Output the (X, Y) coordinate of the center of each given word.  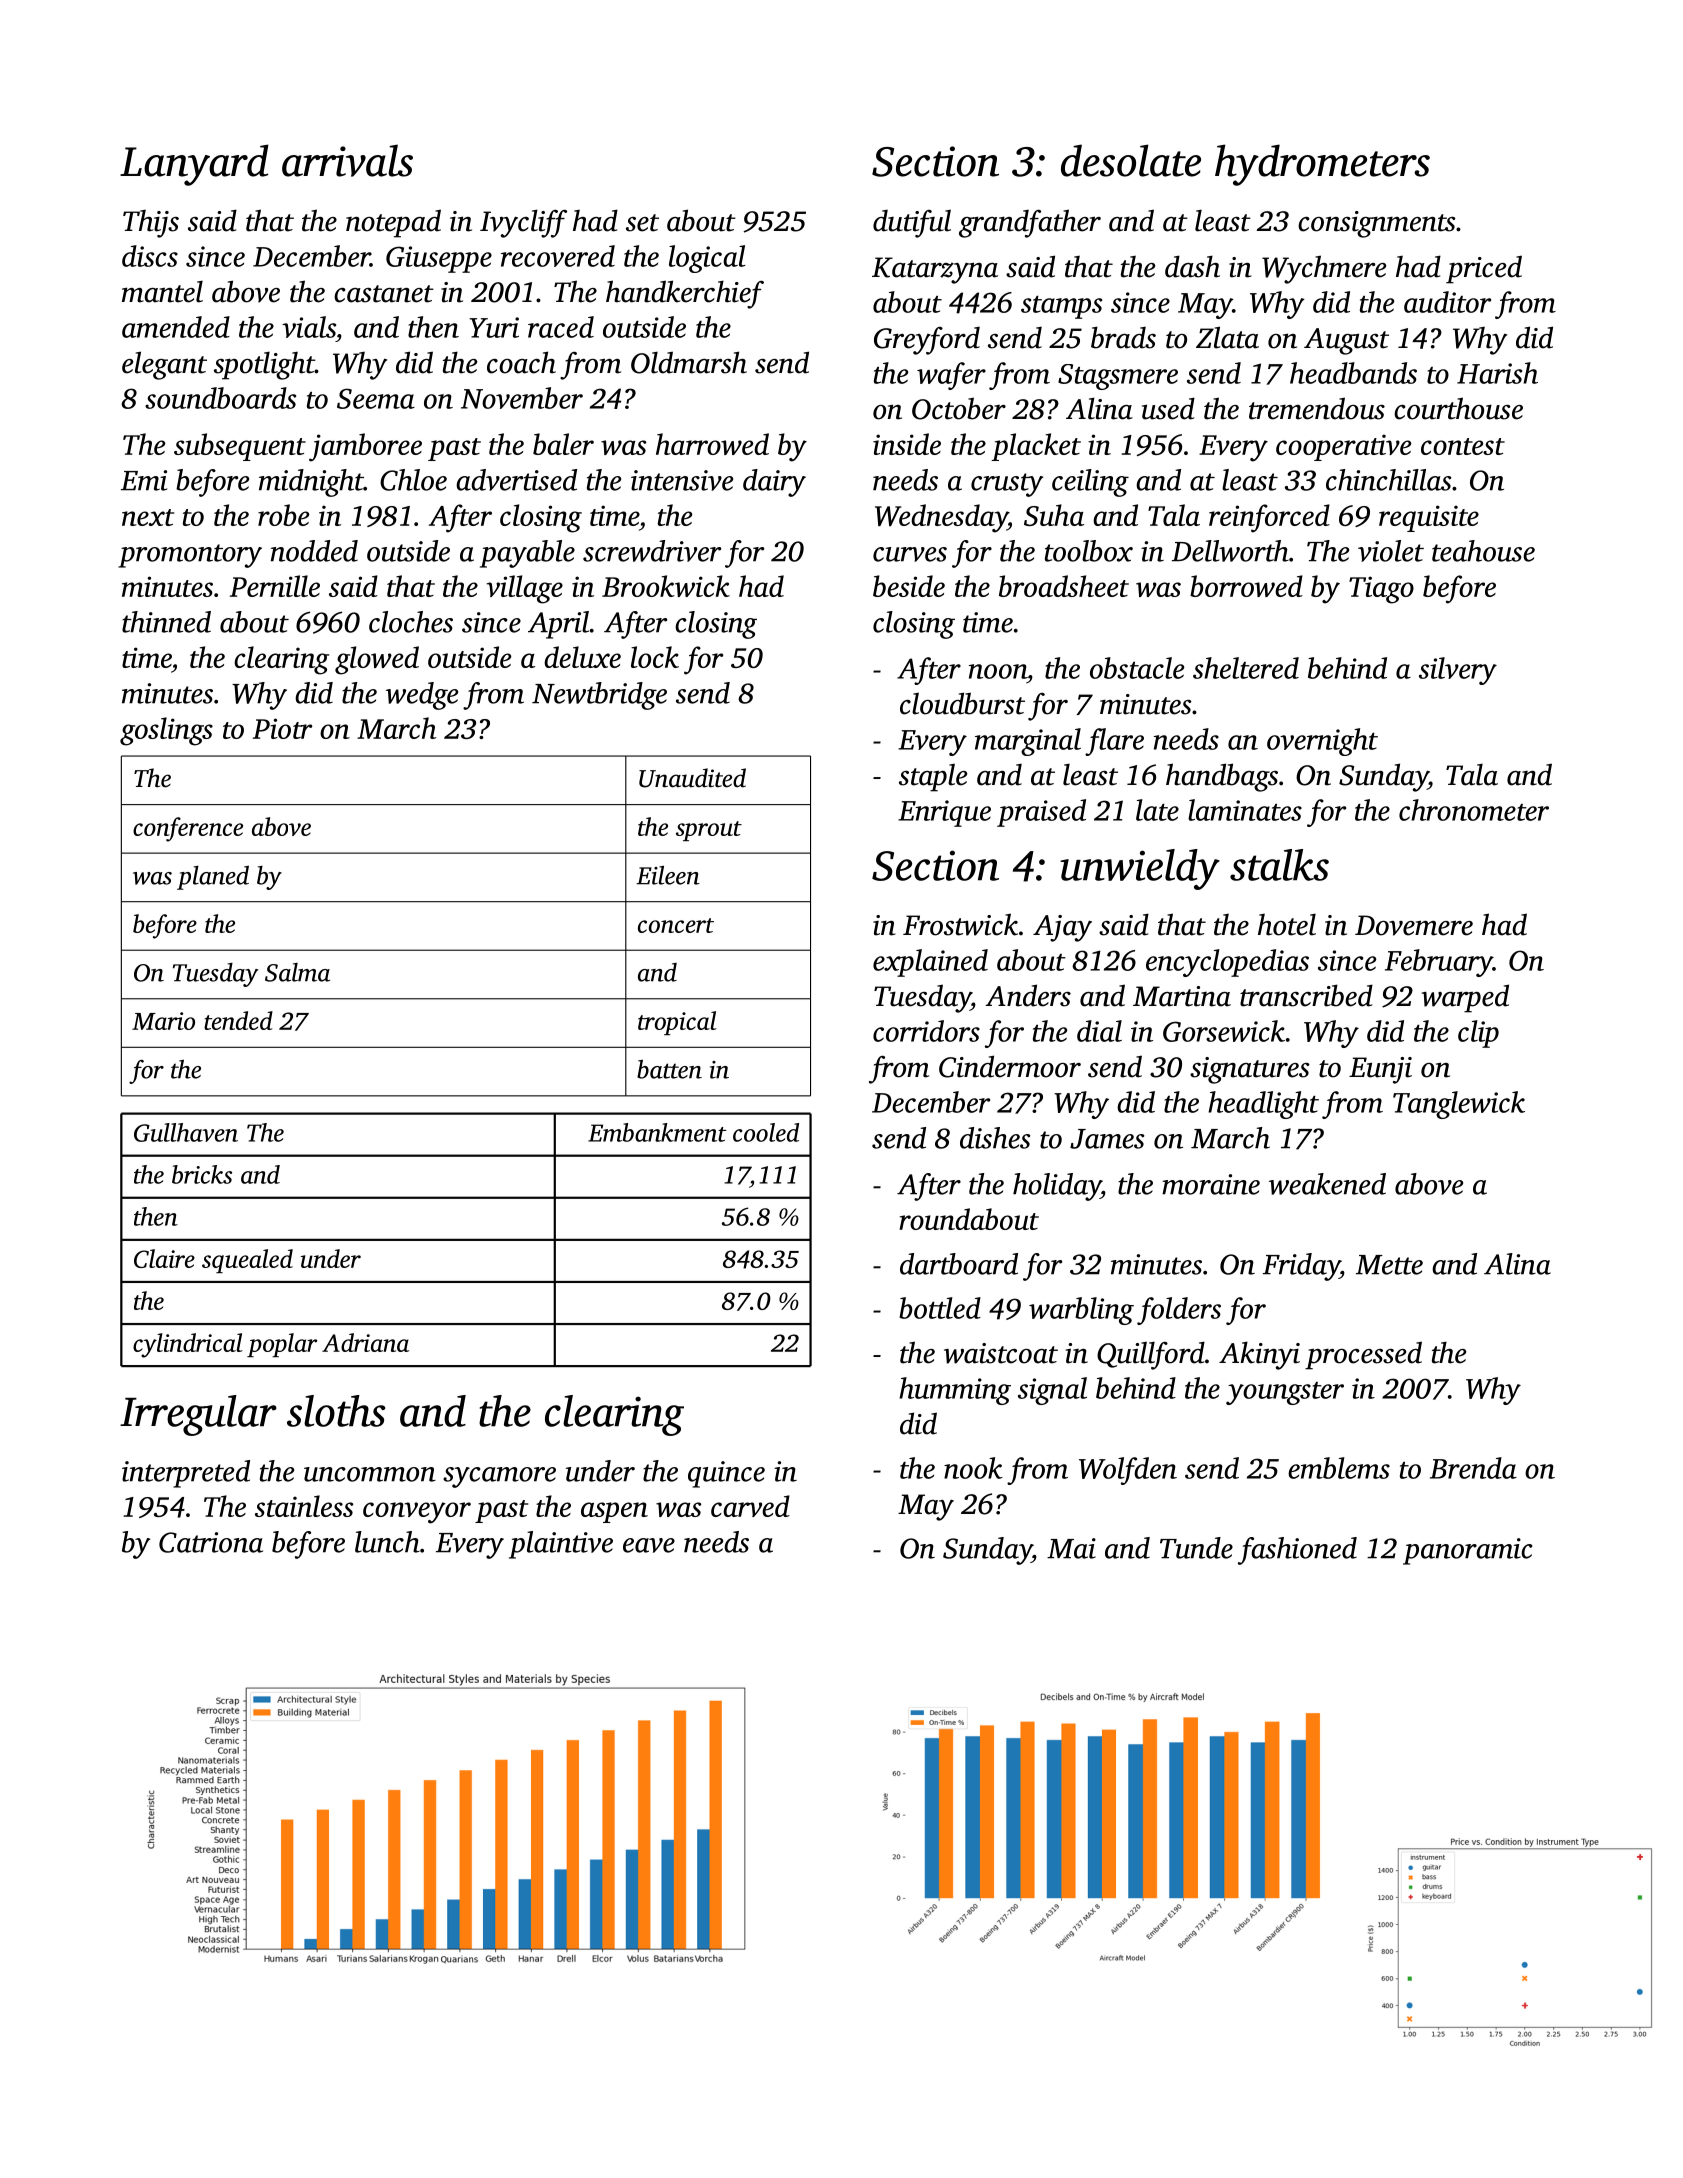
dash (1192, 266)
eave (649, 1545)
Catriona (211, 1542)
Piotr (283, 728)
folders (1179, 1311)
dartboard (959, 1264)
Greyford (927, 341)
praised (1041, 813)
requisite (1429, 518)
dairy (774, 483)
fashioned (1297, 1551)
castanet (384, 294)
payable (527, 554)
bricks (202, 1174)
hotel (1287, 925)
